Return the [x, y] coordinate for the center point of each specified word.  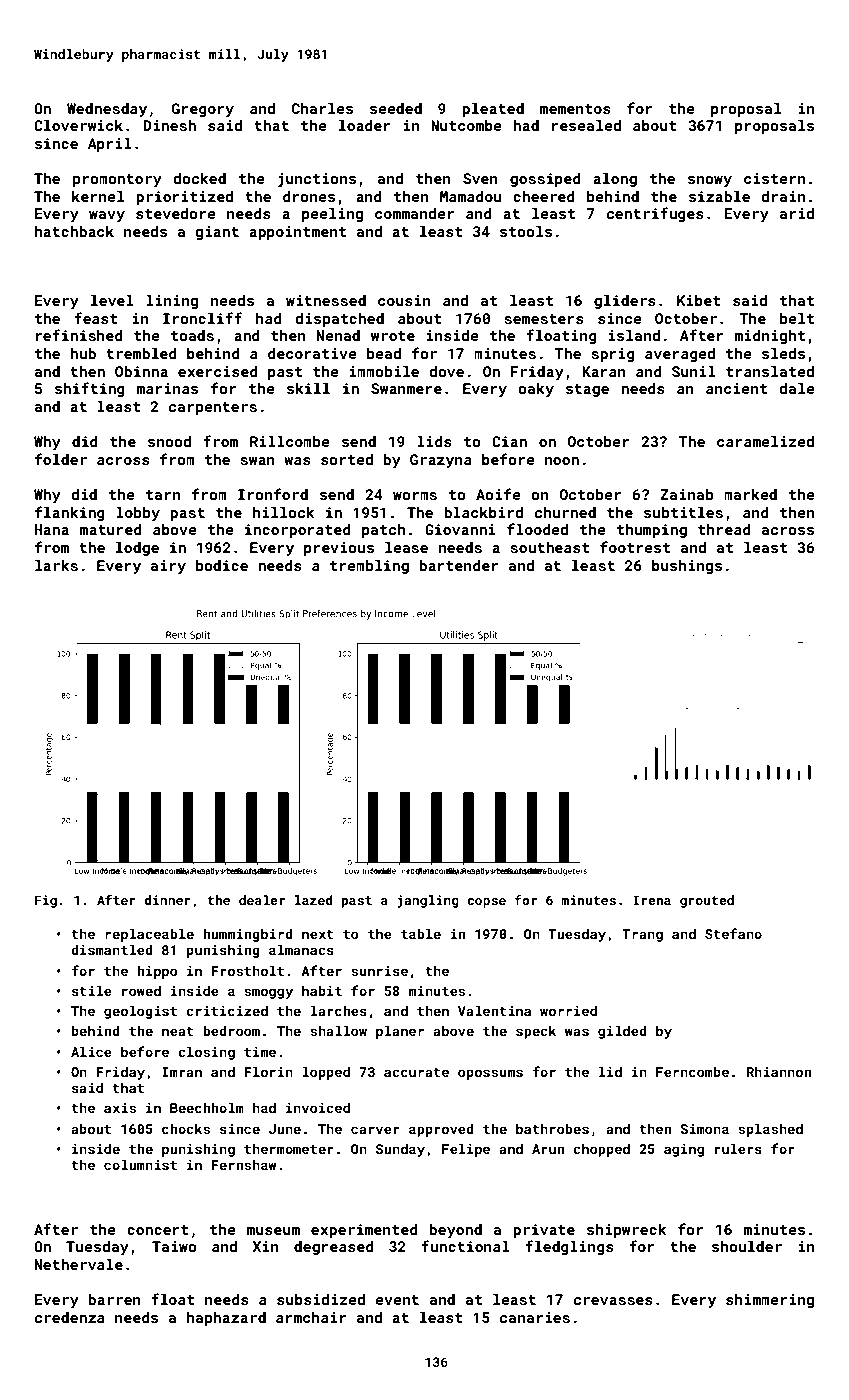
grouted [707, 901]
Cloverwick [78, 125]
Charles [322, 108]
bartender [459, 565]
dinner [167, 900]
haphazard [226, 1319]
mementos [575, 109]
